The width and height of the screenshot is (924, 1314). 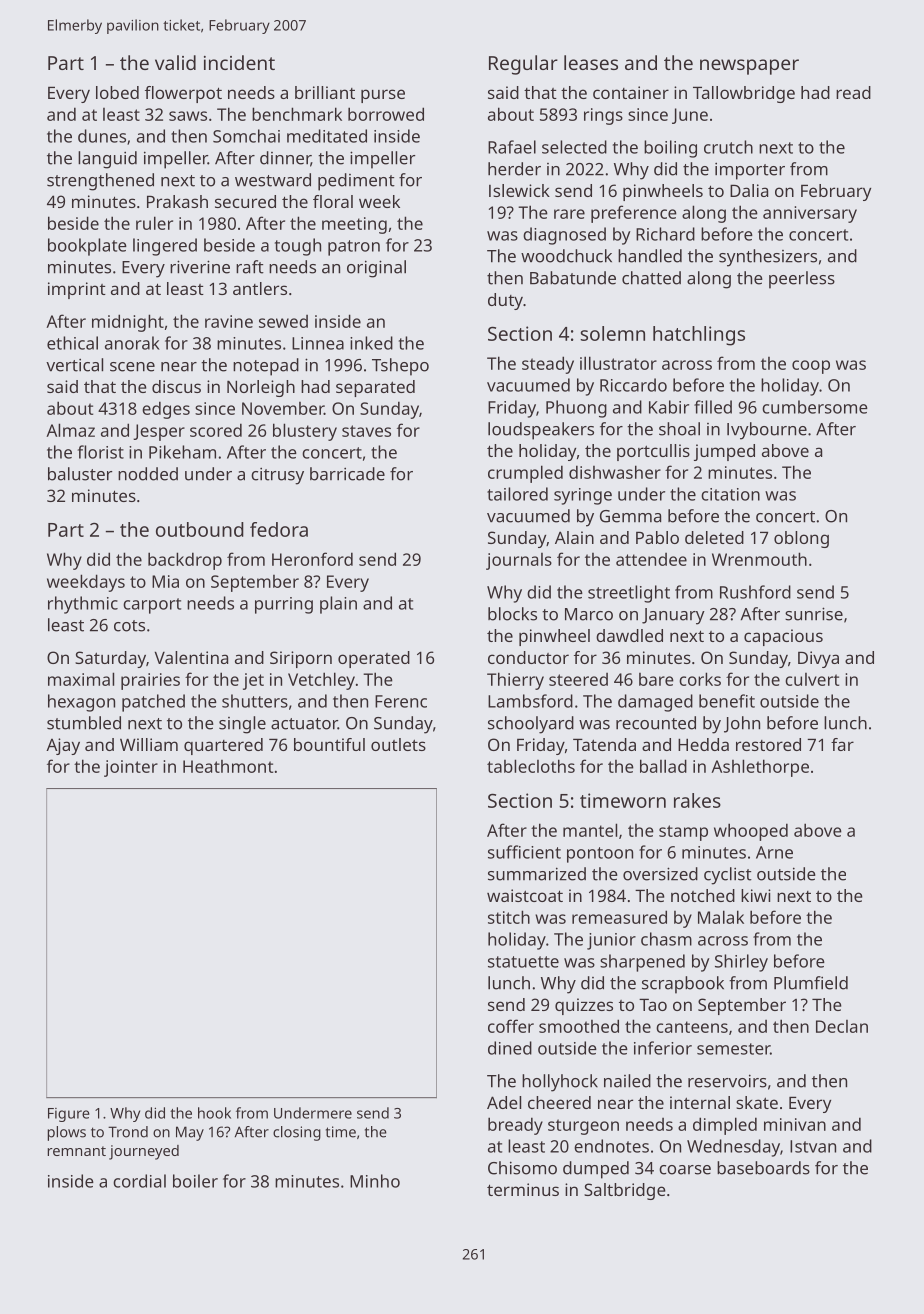 What do you see at coordinates (117, 92) in the screenshot?
I see `lobed` at bounding box center [117, 92].
